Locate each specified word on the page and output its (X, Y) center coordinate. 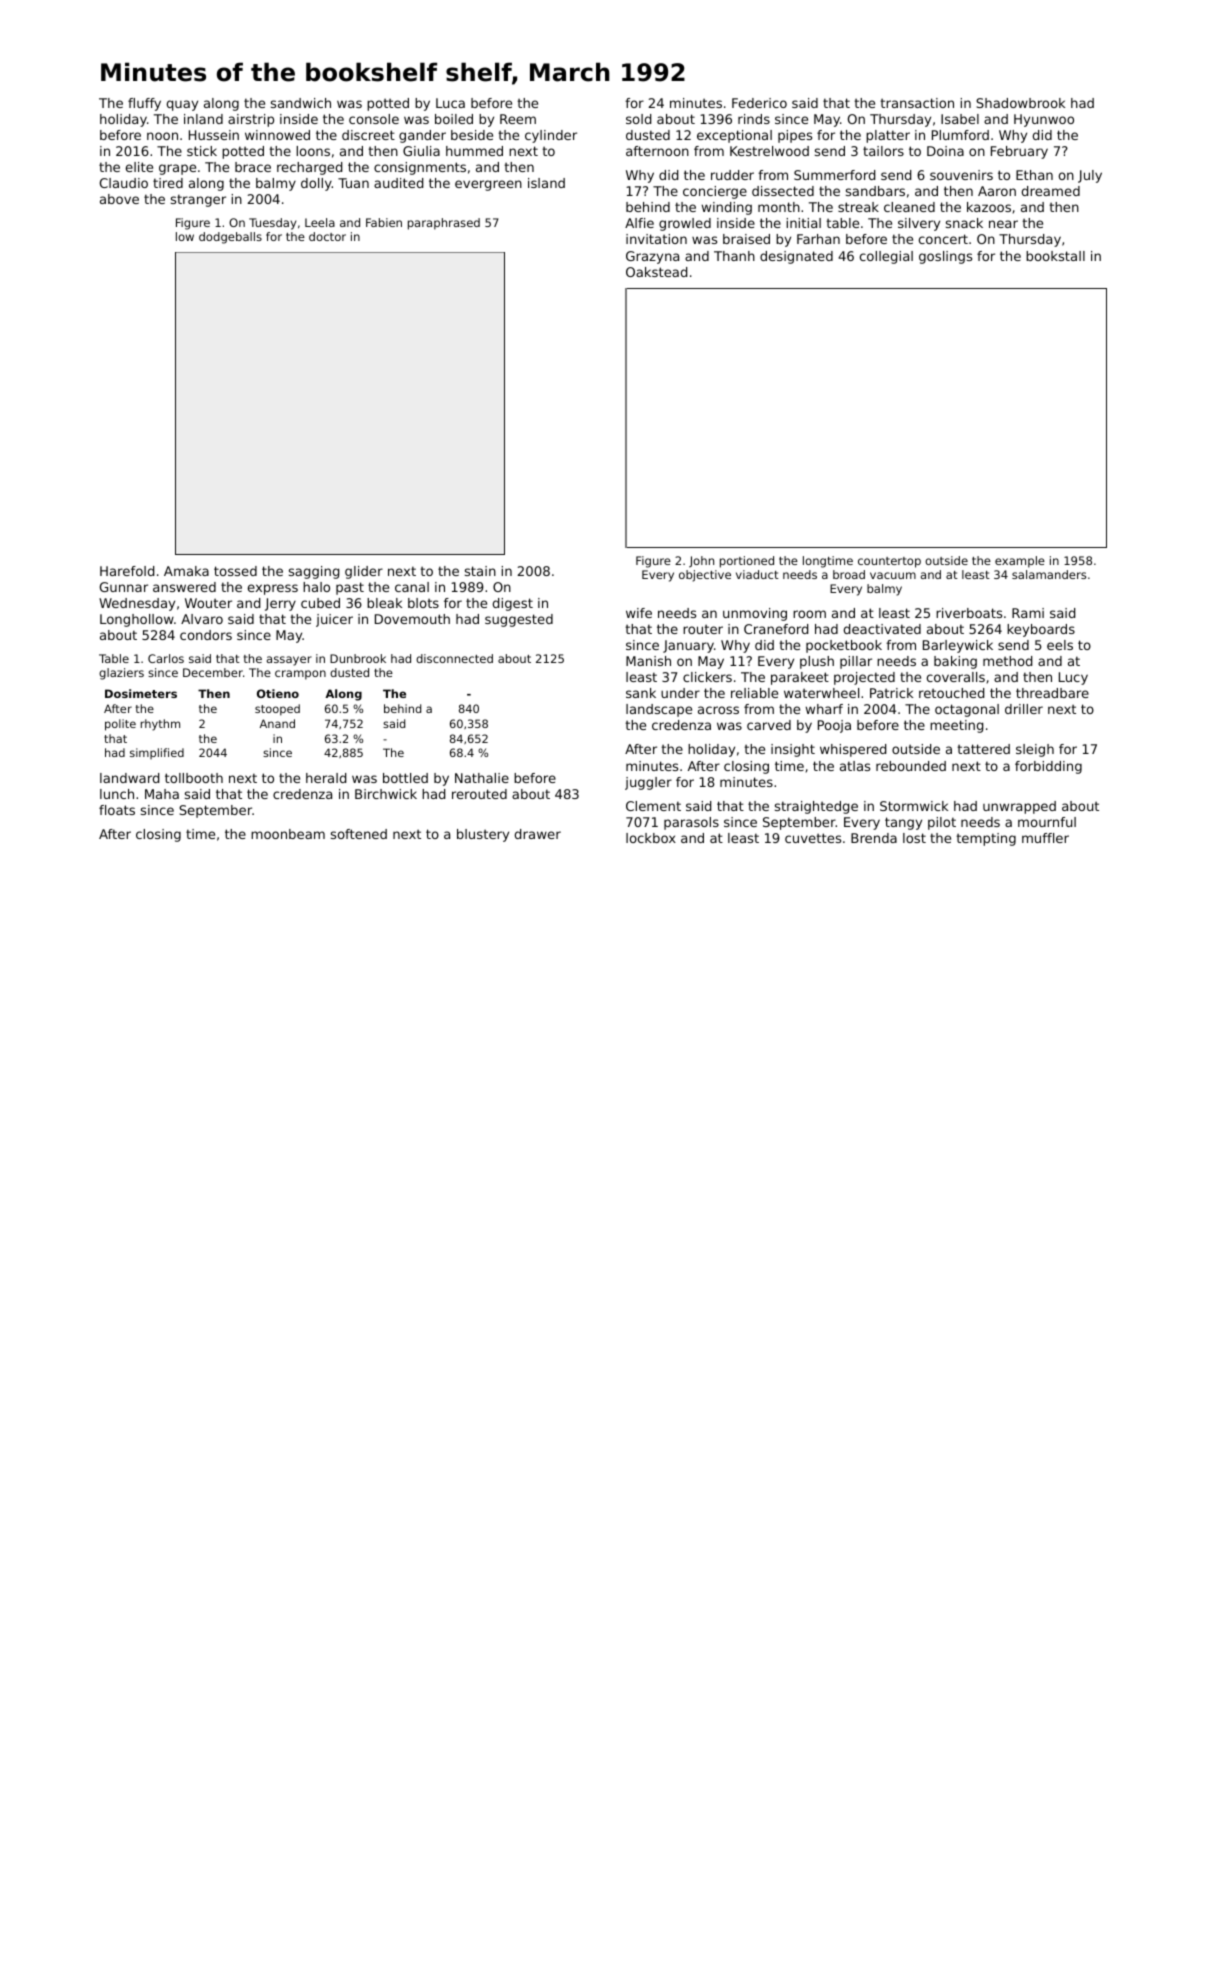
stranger (198, 200)
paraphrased (444, 224)
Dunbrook (358, 658)
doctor (327, 236)
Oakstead (656, 272)
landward (129, 778)
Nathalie (482, 778)
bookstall (1055, 256)
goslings (945, 257)
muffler (1045, 838)
